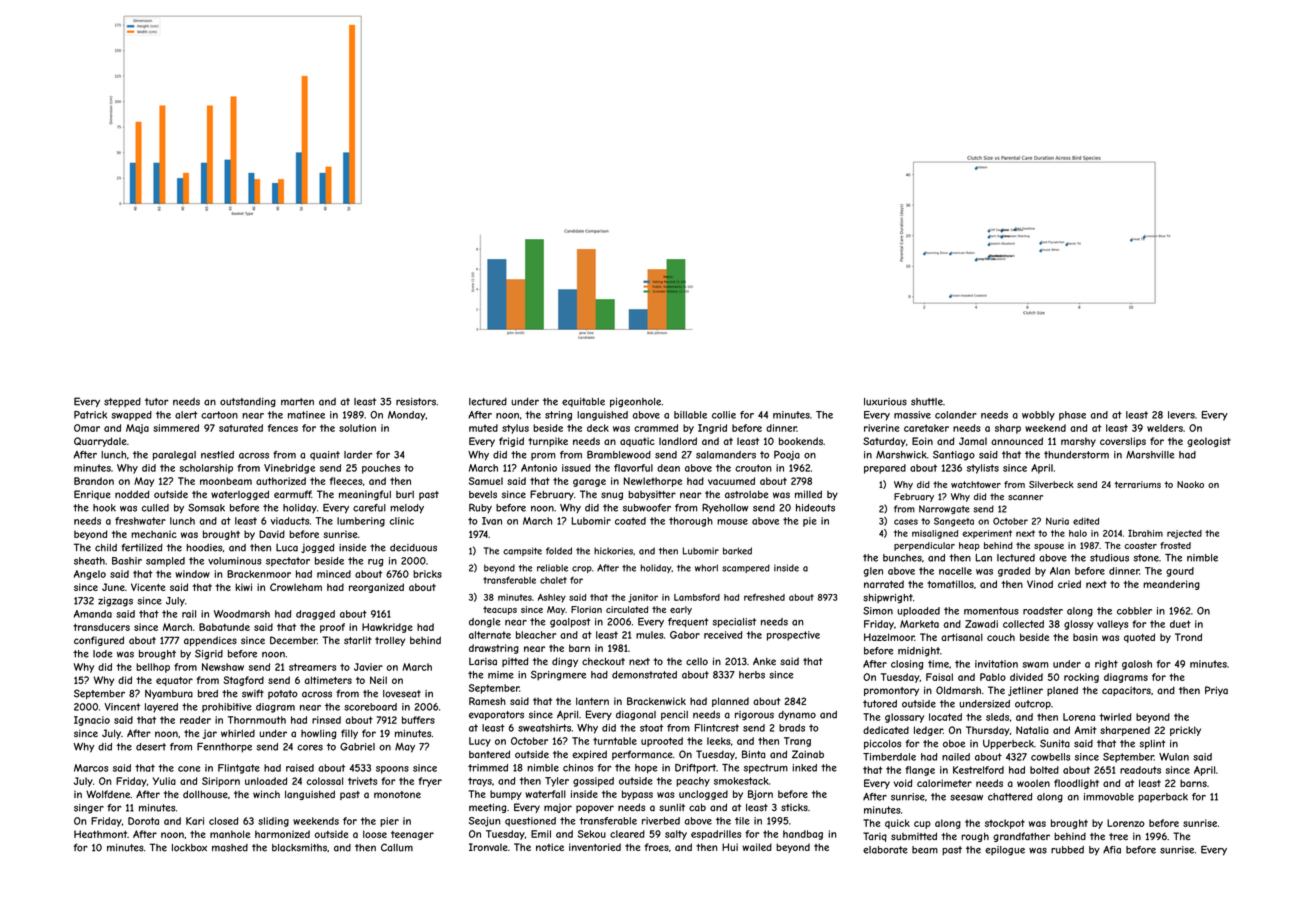 This image has height=924, width=1308. What do you see at coordinates (1043, 611) in the image?
I see `roadster` at bounding box center [1043, 611].
